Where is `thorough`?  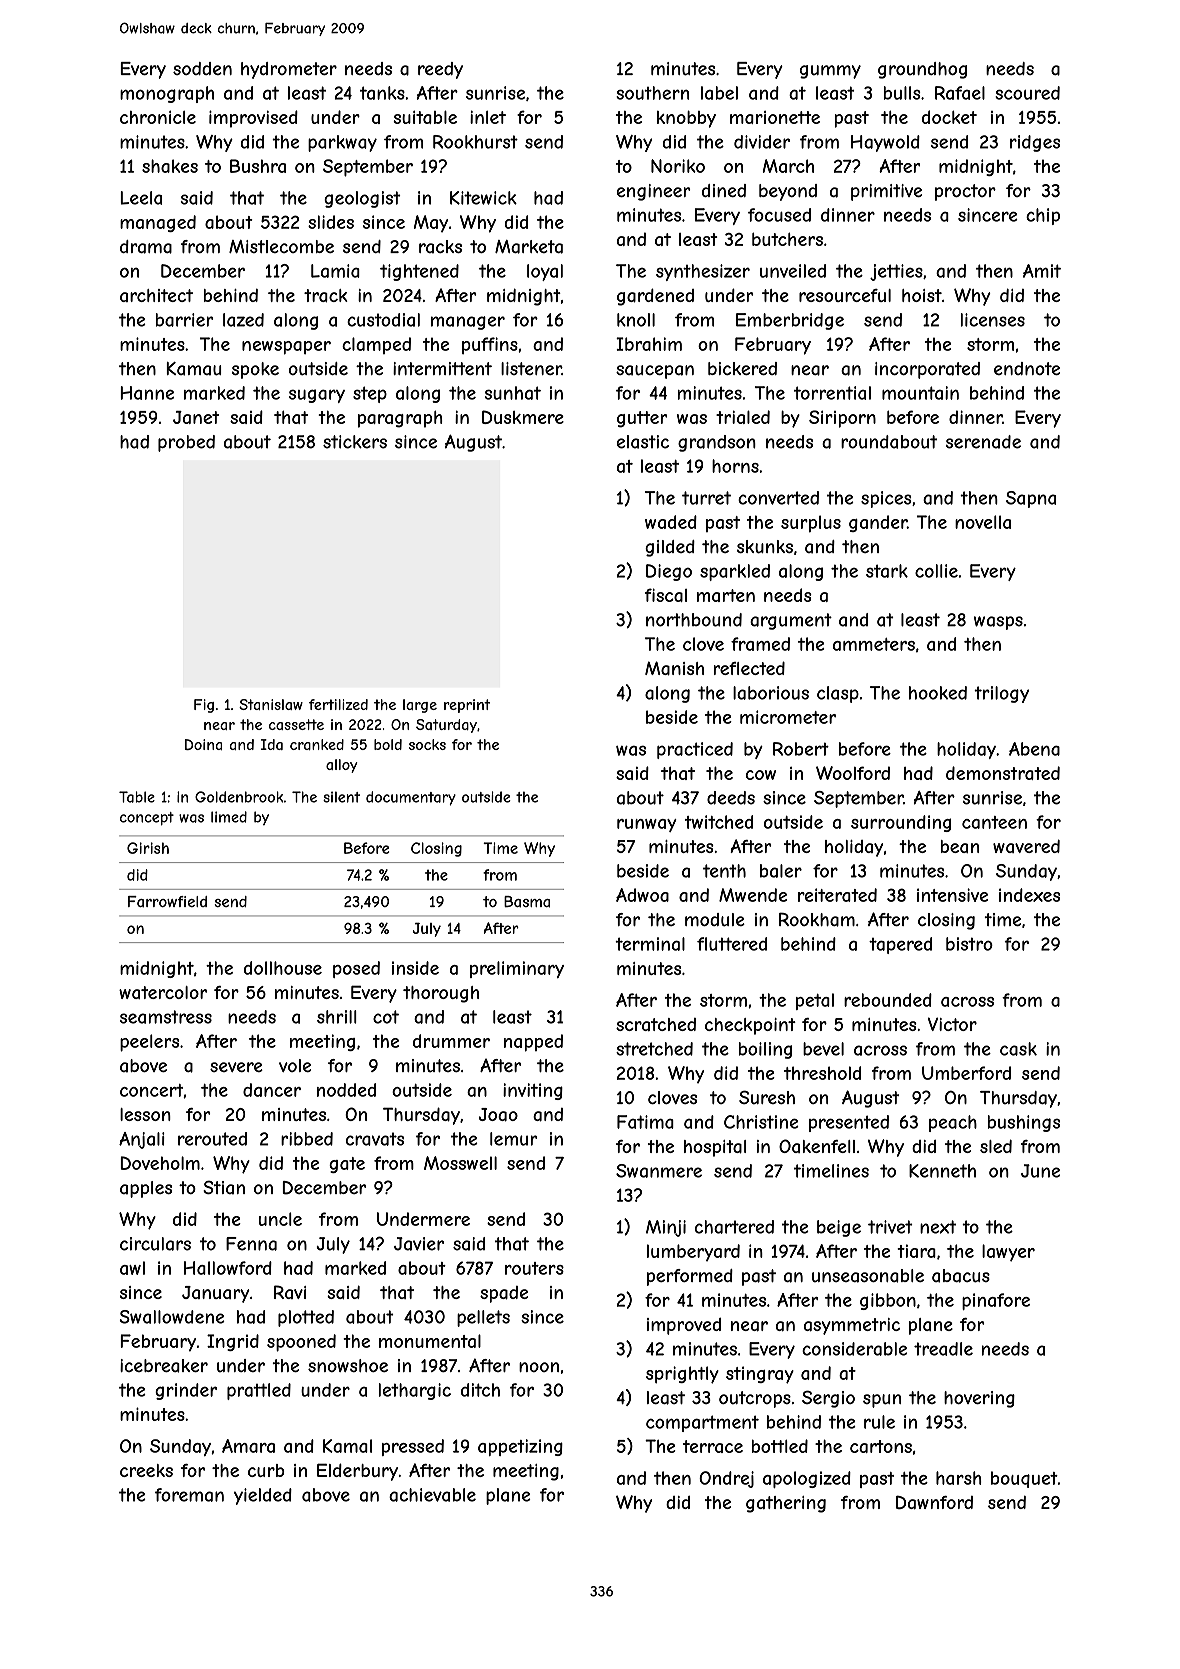 thorough is located at coordinates (441, 994).
